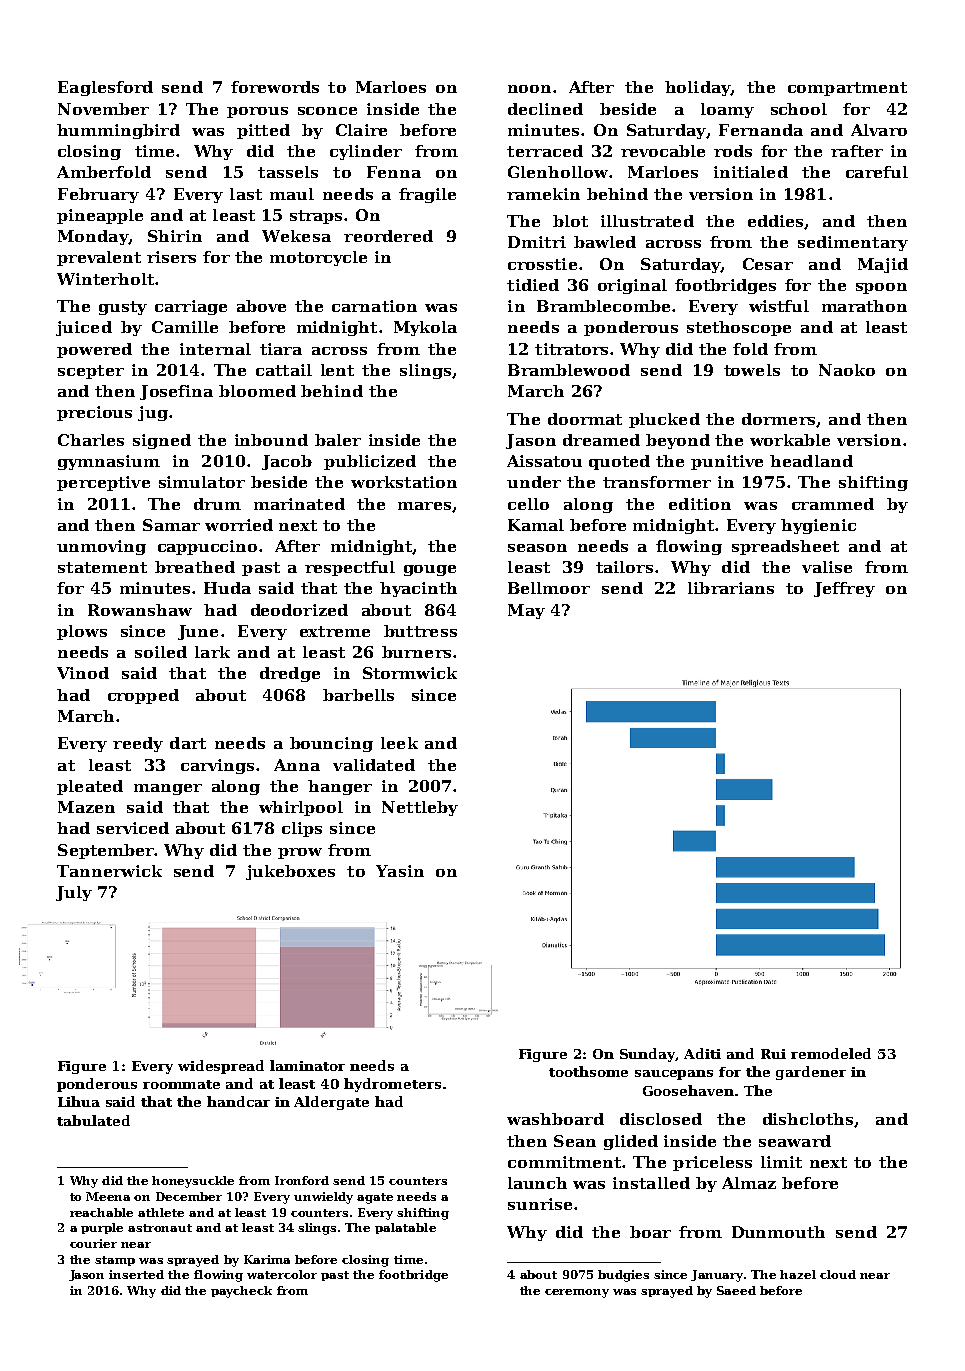 Image resolution: width=965 pixels, height=1371 pixels. What do you see at coordinates (619, 462) in the screenshot?
I see `quoted` at bounding box center [619, 462].
